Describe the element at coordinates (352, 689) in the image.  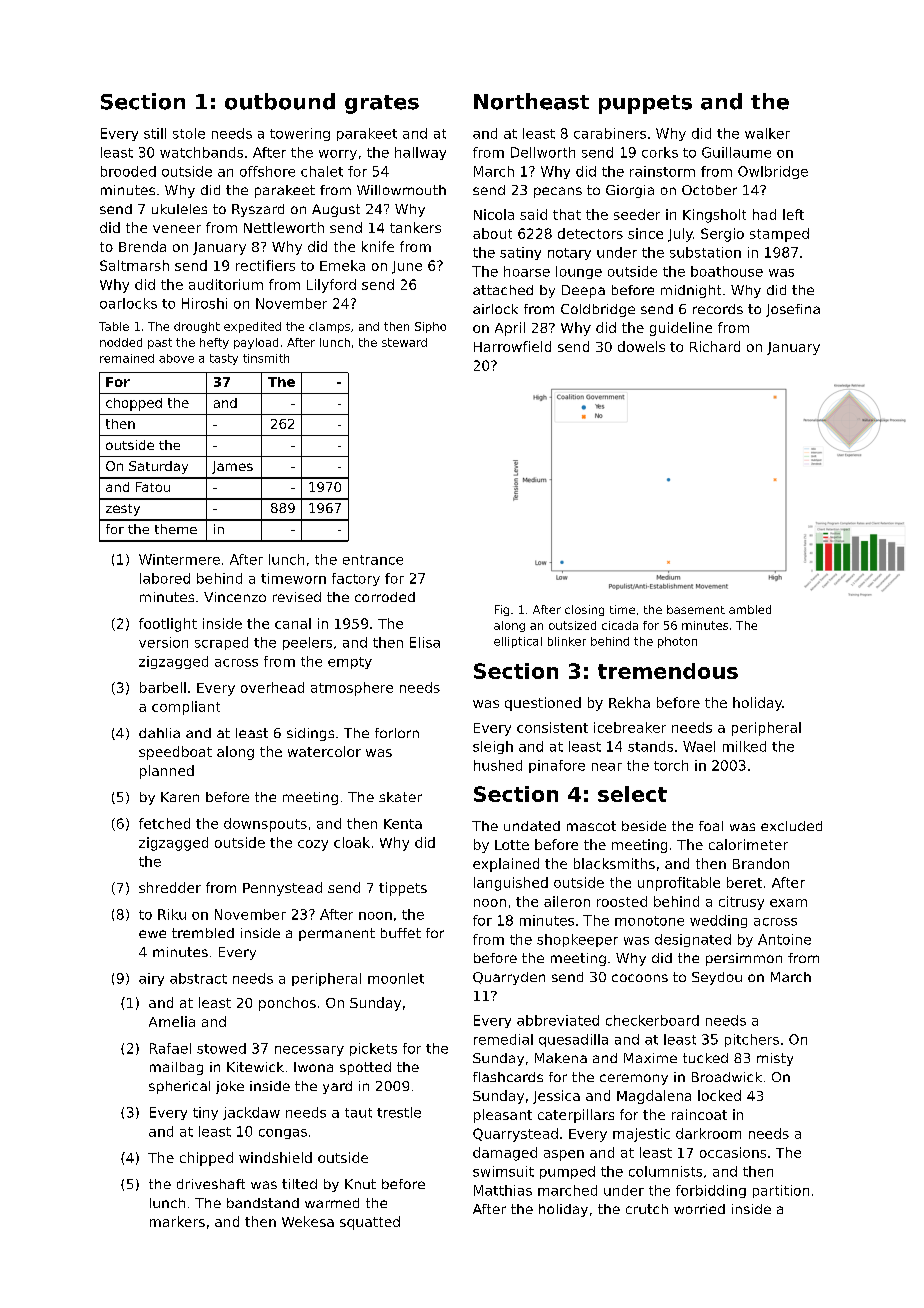
I see `atmosphere` at that location.
